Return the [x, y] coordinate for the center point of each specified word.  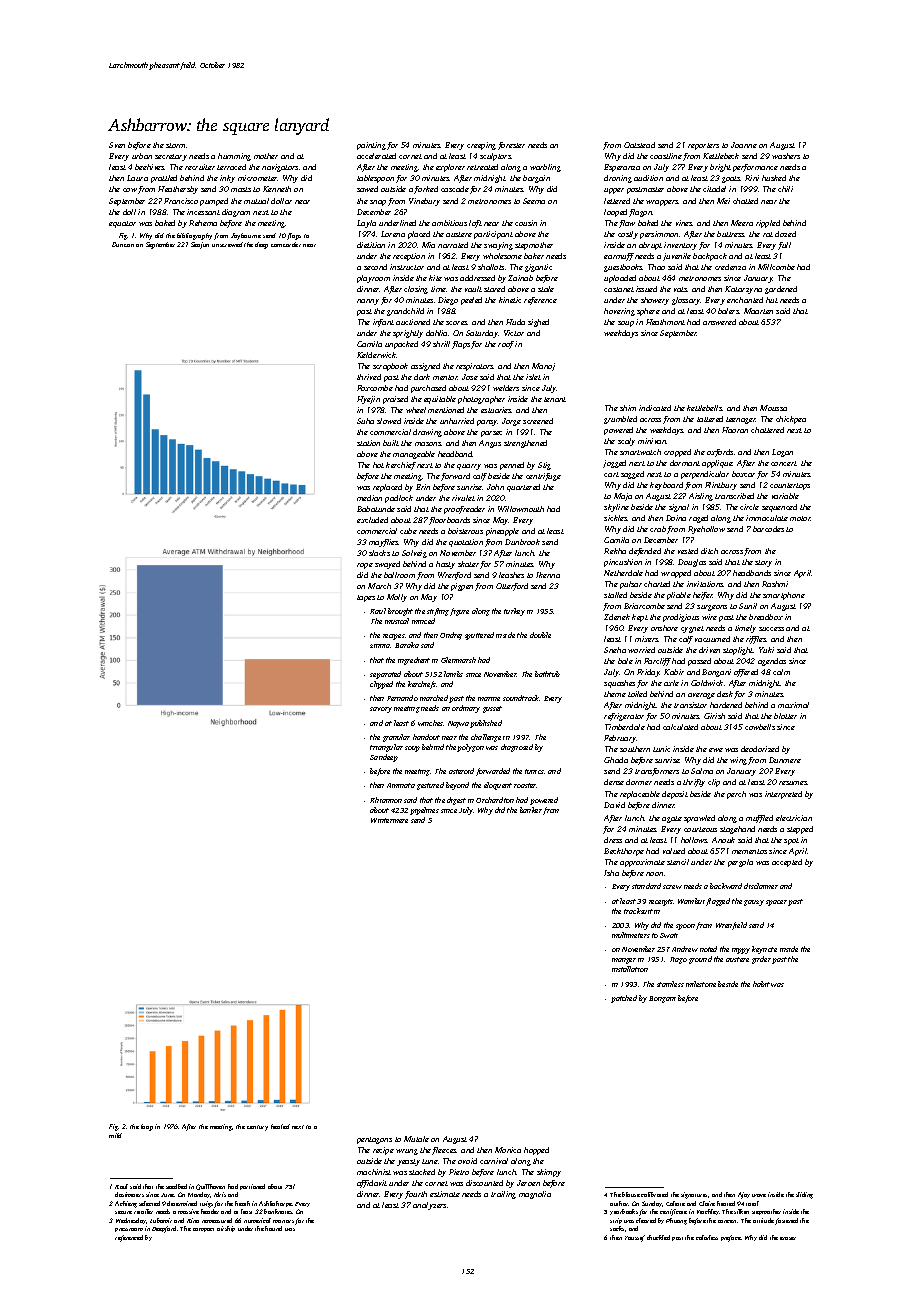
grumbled [620, 420]
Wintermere [389, 820]
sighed [538, 323]
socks [617, 1228]
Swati [669, 935]
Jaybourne [246, 236]
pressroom [129, 1230]
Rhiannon [386, 800]
